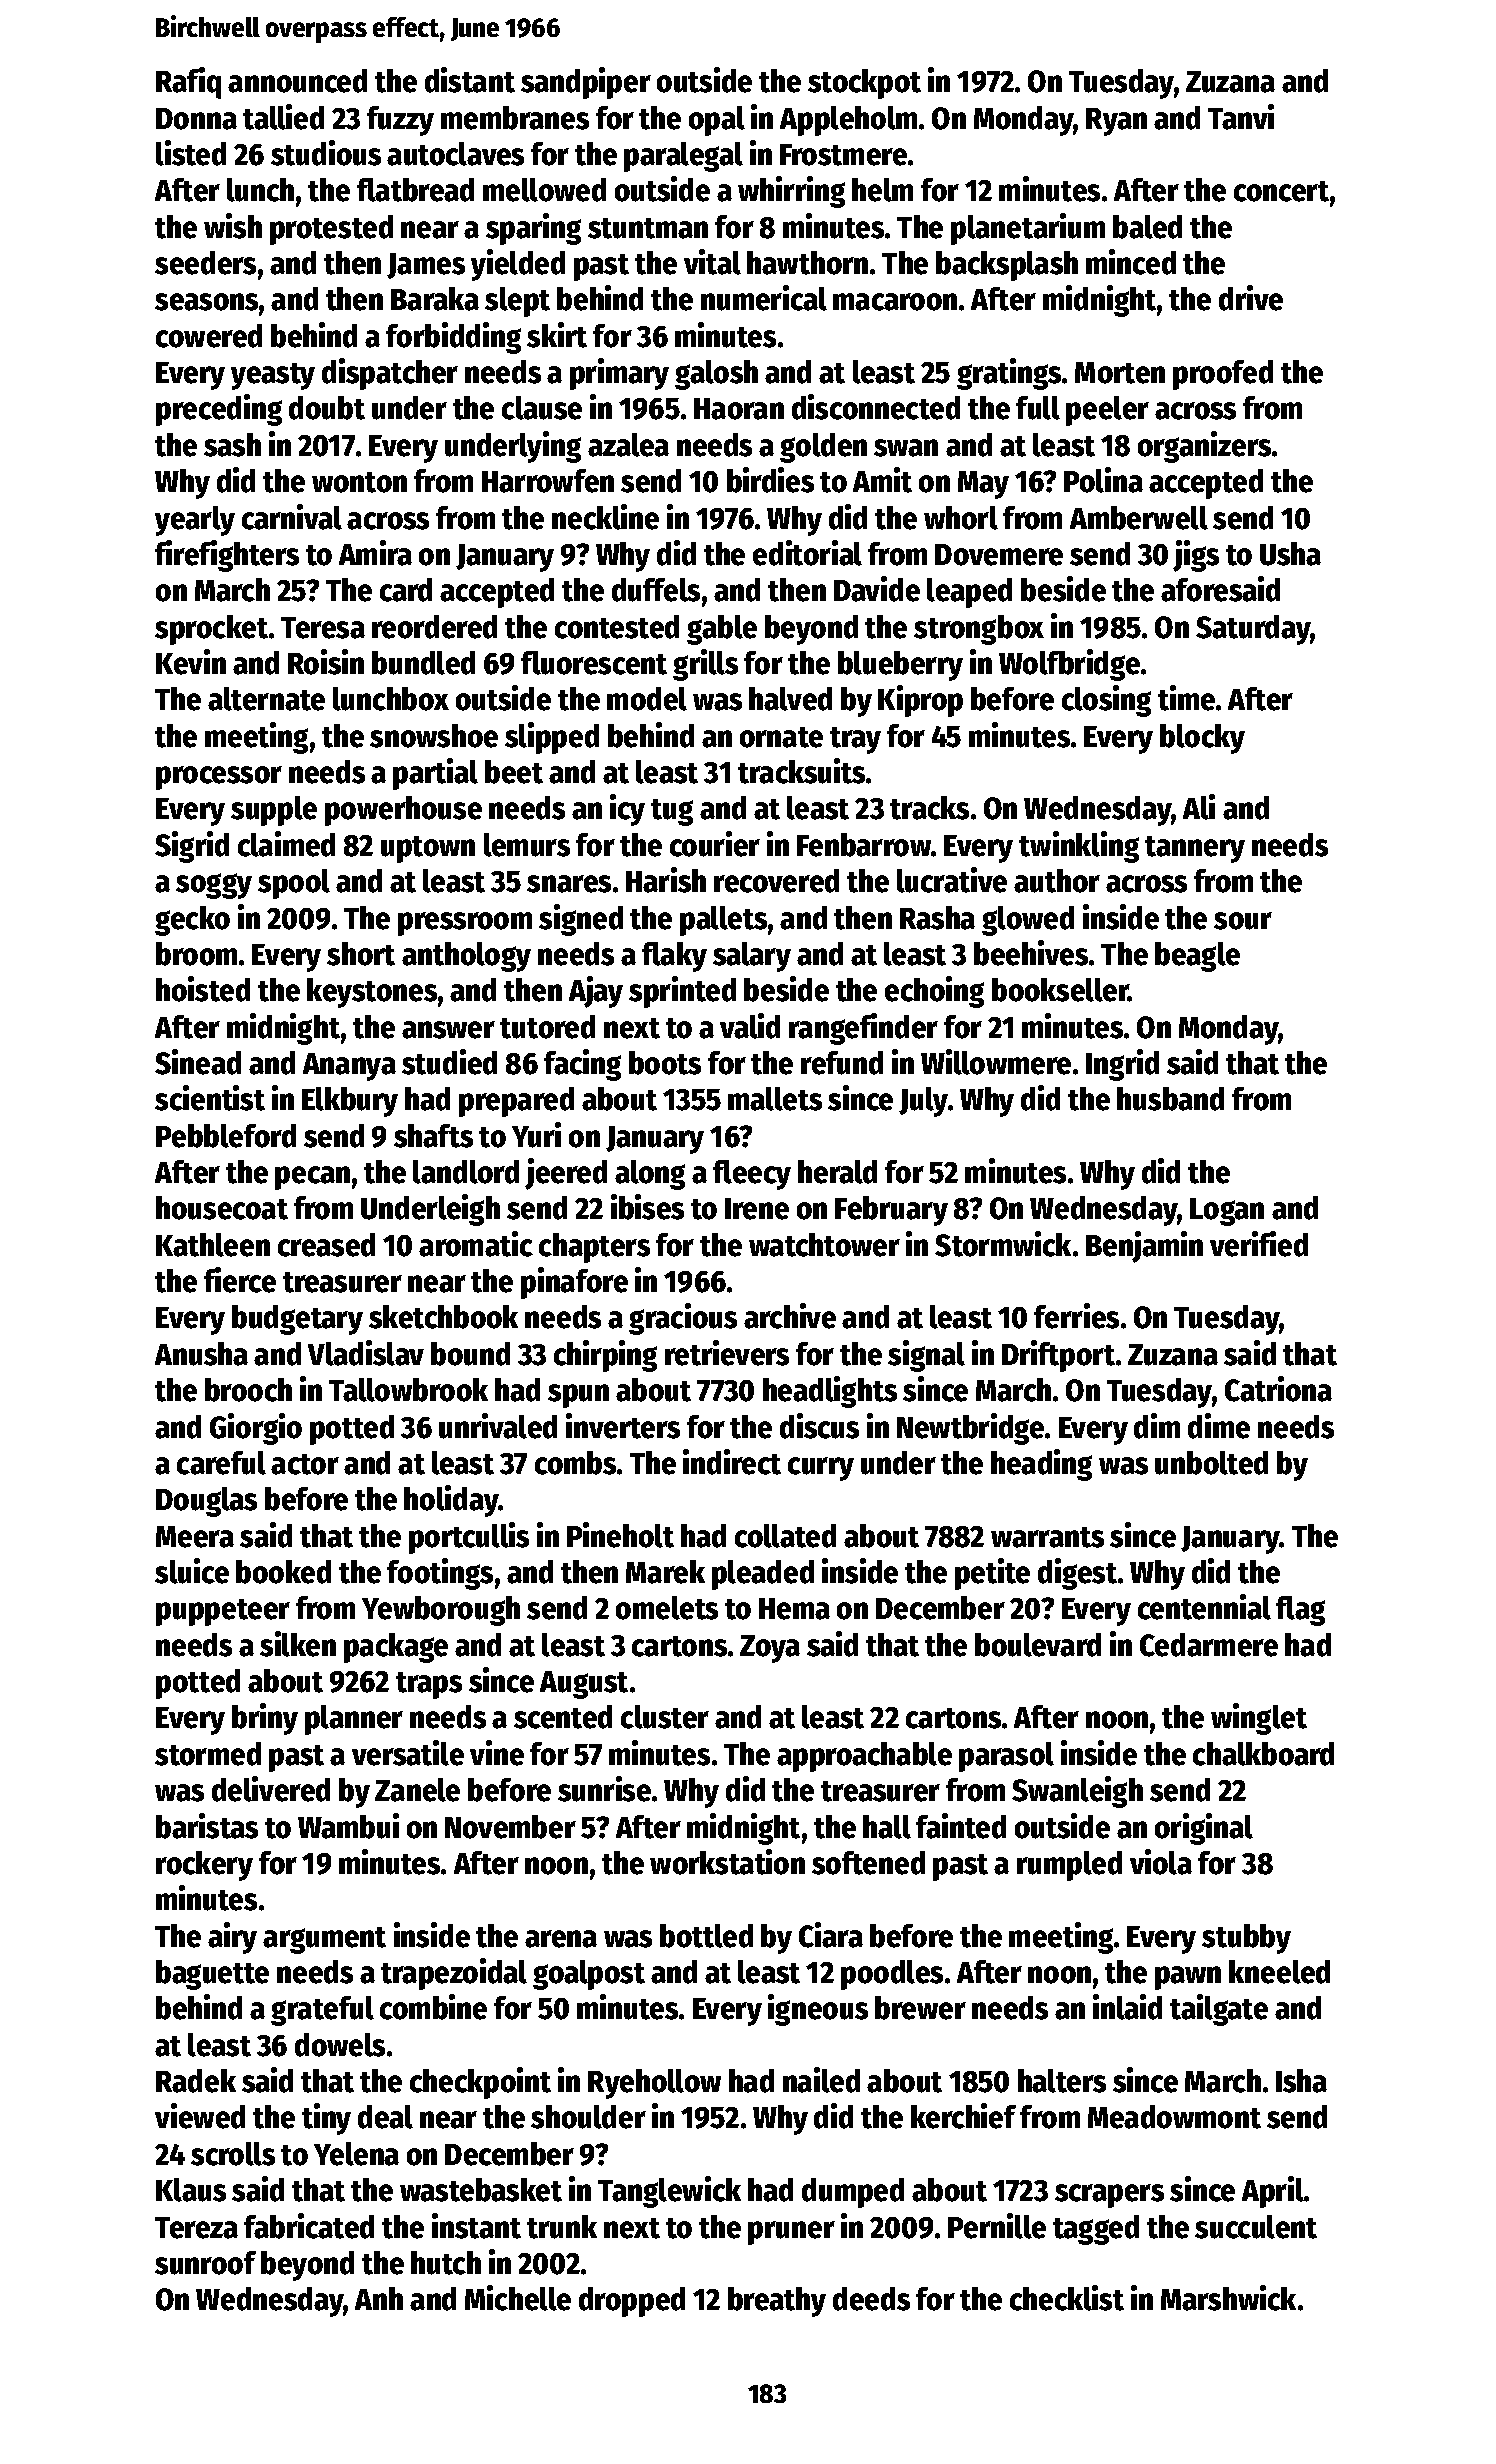  What do you see at coordinates (705, 665) in the document?
I see `grills` at bounding box center [705, 665].
